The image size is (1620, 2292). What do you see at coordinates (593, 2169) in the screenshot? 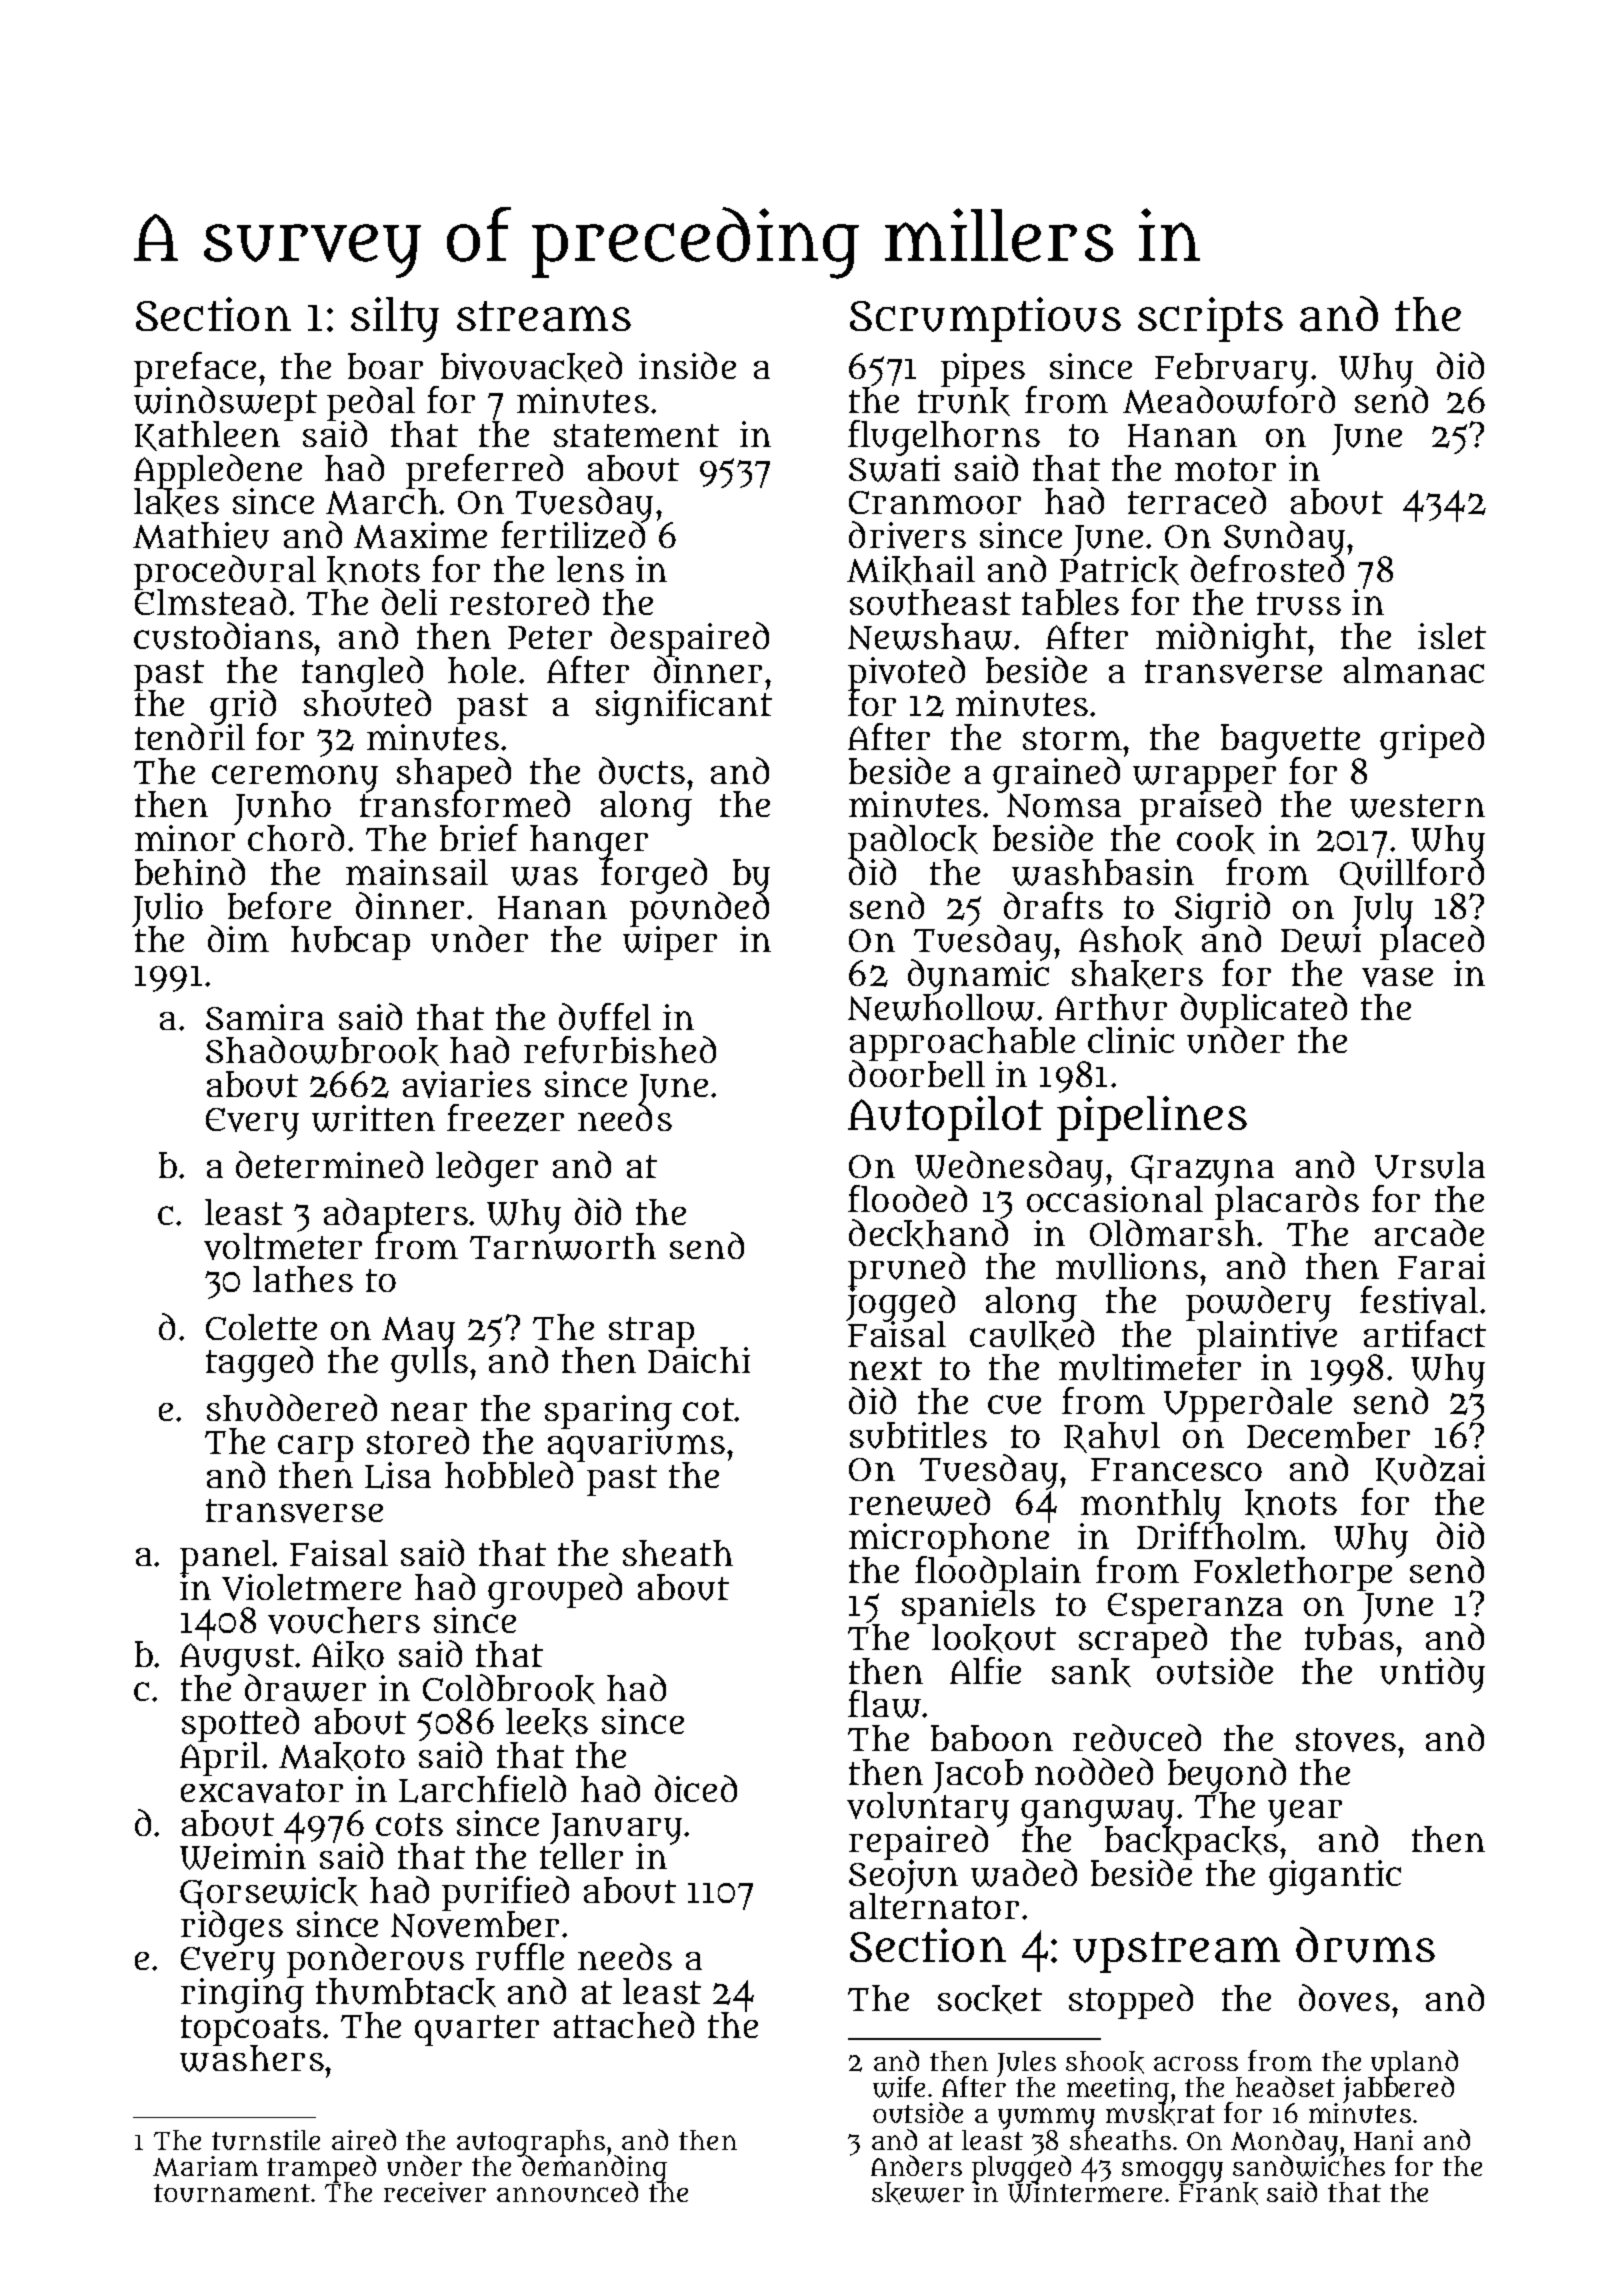
I see `demanding` at bounding box center [593, 2169].
